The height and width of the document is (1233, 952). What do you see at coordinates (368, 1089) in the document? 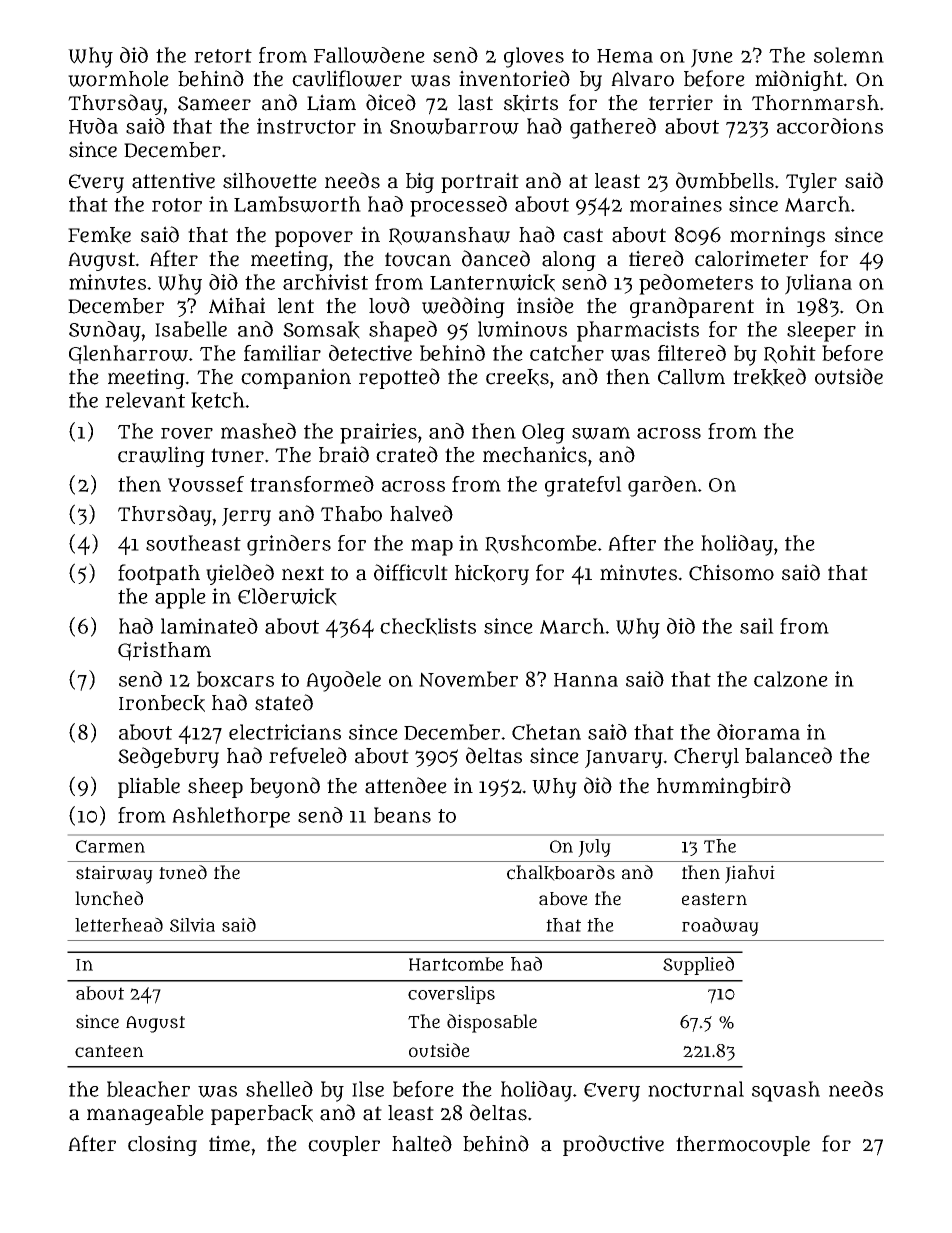
I see `Ilse` at bounding box center [368, 1089].
